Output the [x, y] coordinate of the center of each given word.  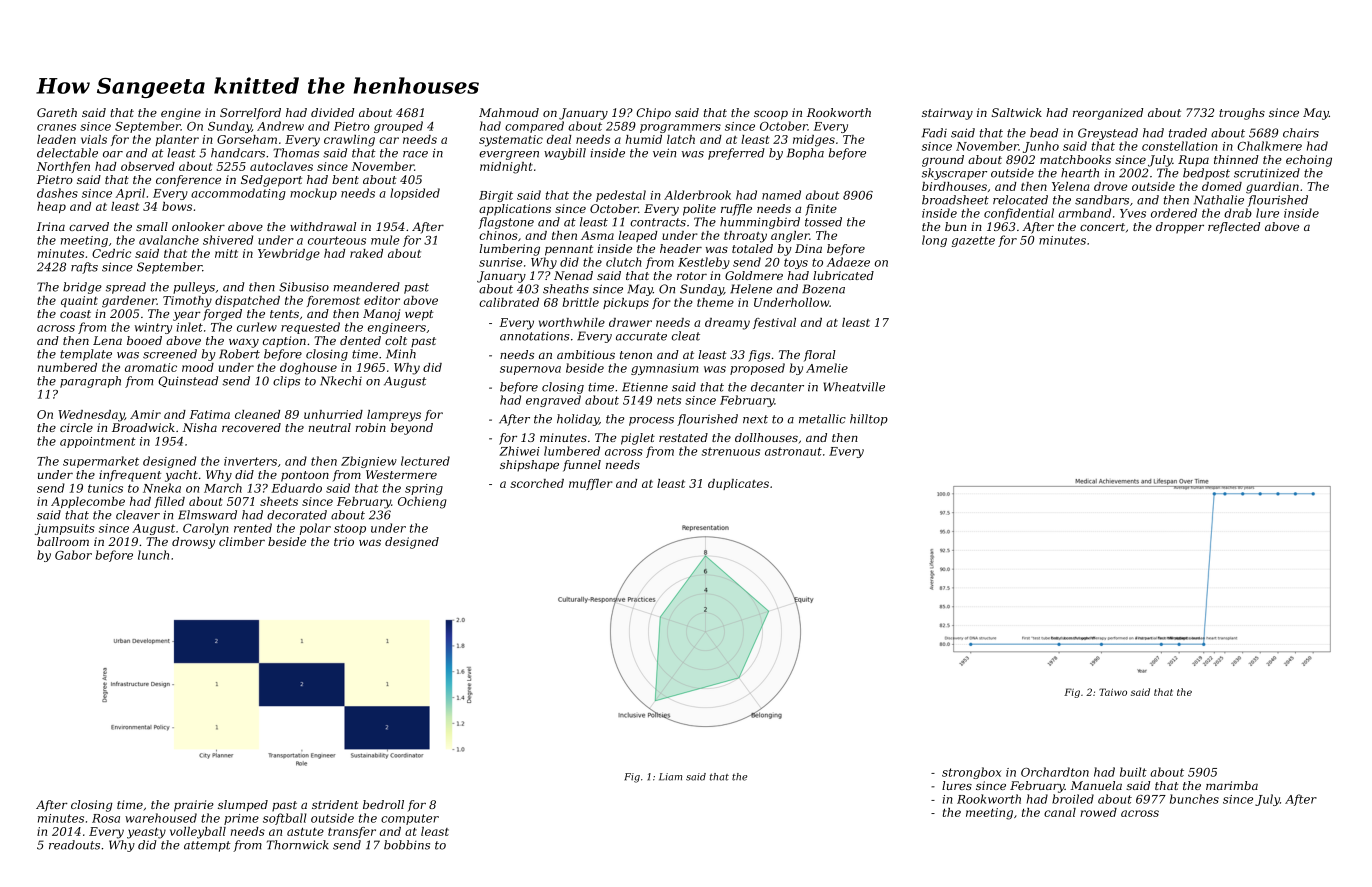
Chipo [653, 114]
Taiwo [1113, 692]
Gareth [57, 112]
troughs [1242, 114]
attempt [207, 846]
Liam [670, 777]
